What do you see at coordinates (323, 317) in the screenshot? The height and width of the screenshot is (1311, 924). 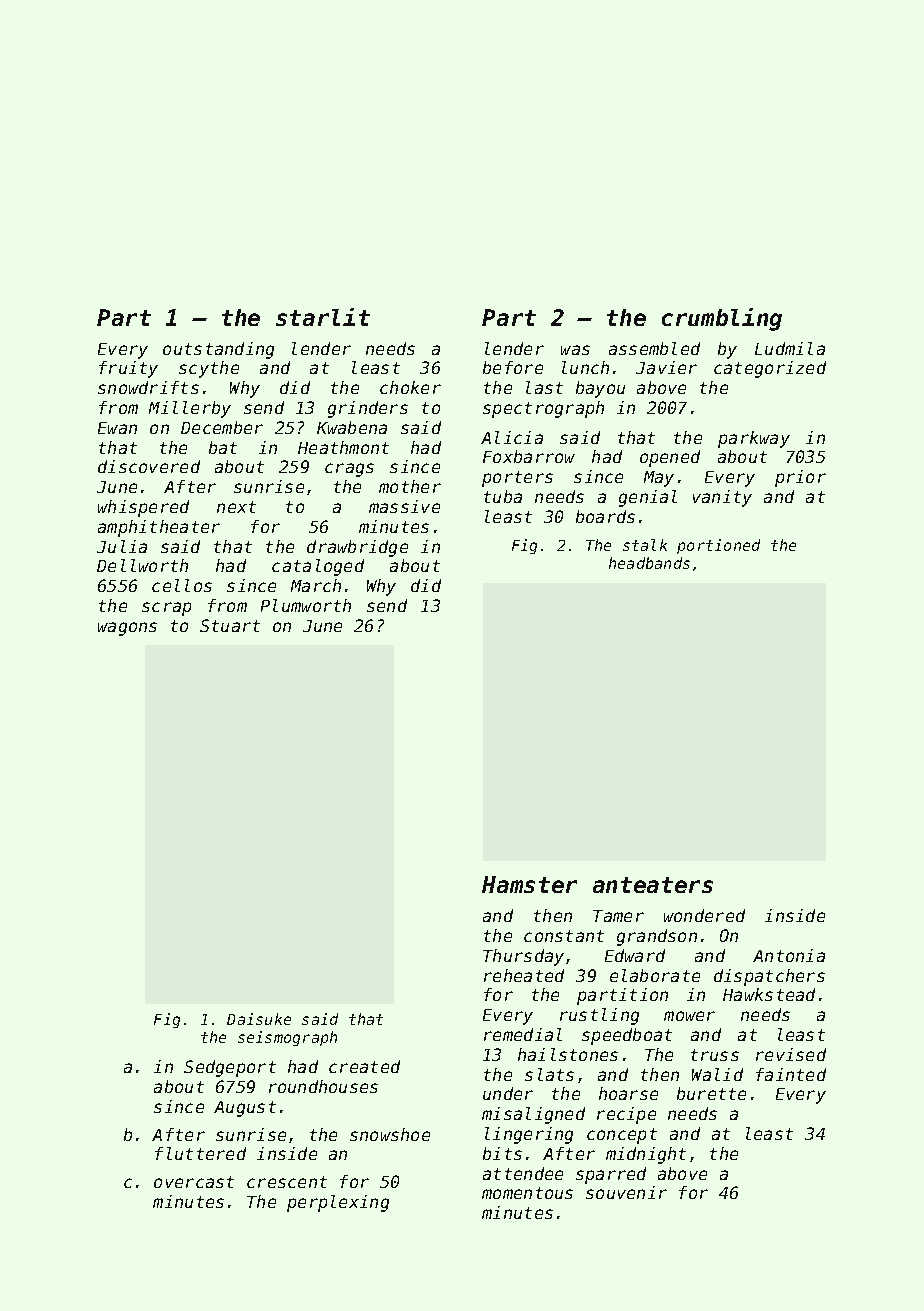 I see `starlit` at bounding box center [323, 317].
